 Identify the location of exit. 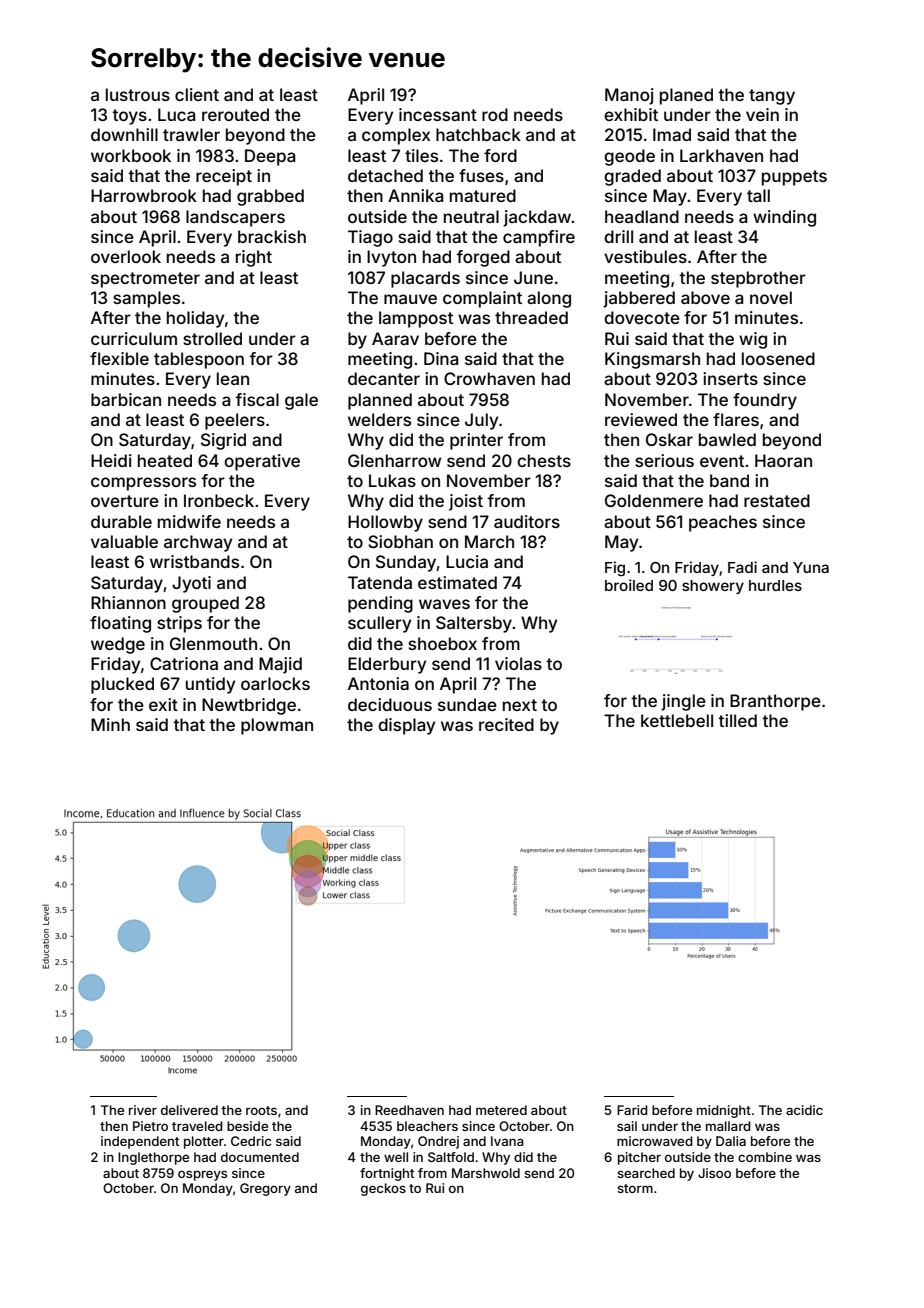
(163, 704).
